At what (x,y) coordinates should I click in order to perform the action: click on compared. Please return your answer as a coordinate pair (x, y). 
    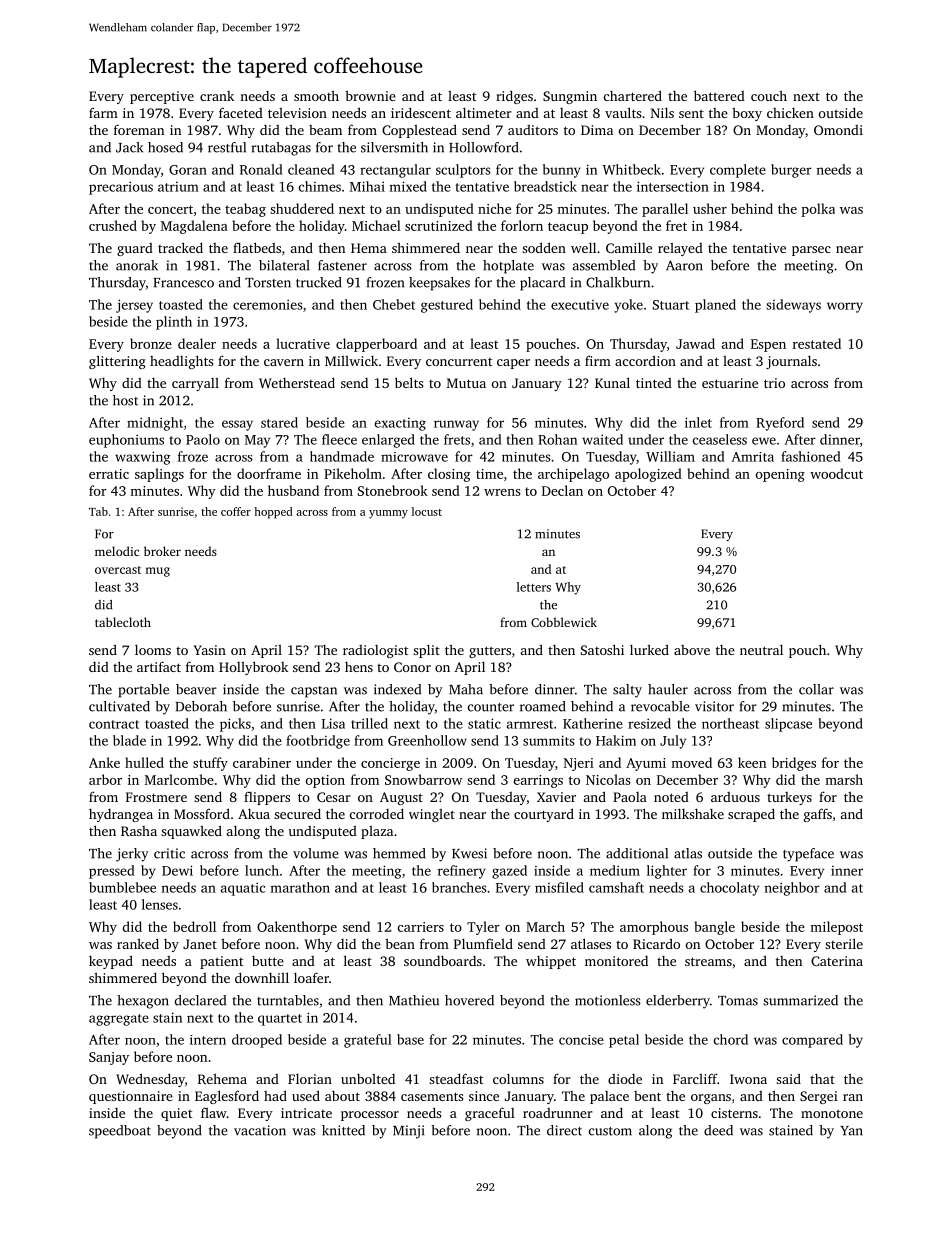
    Looking at the image, I should click on (812, 1041).
